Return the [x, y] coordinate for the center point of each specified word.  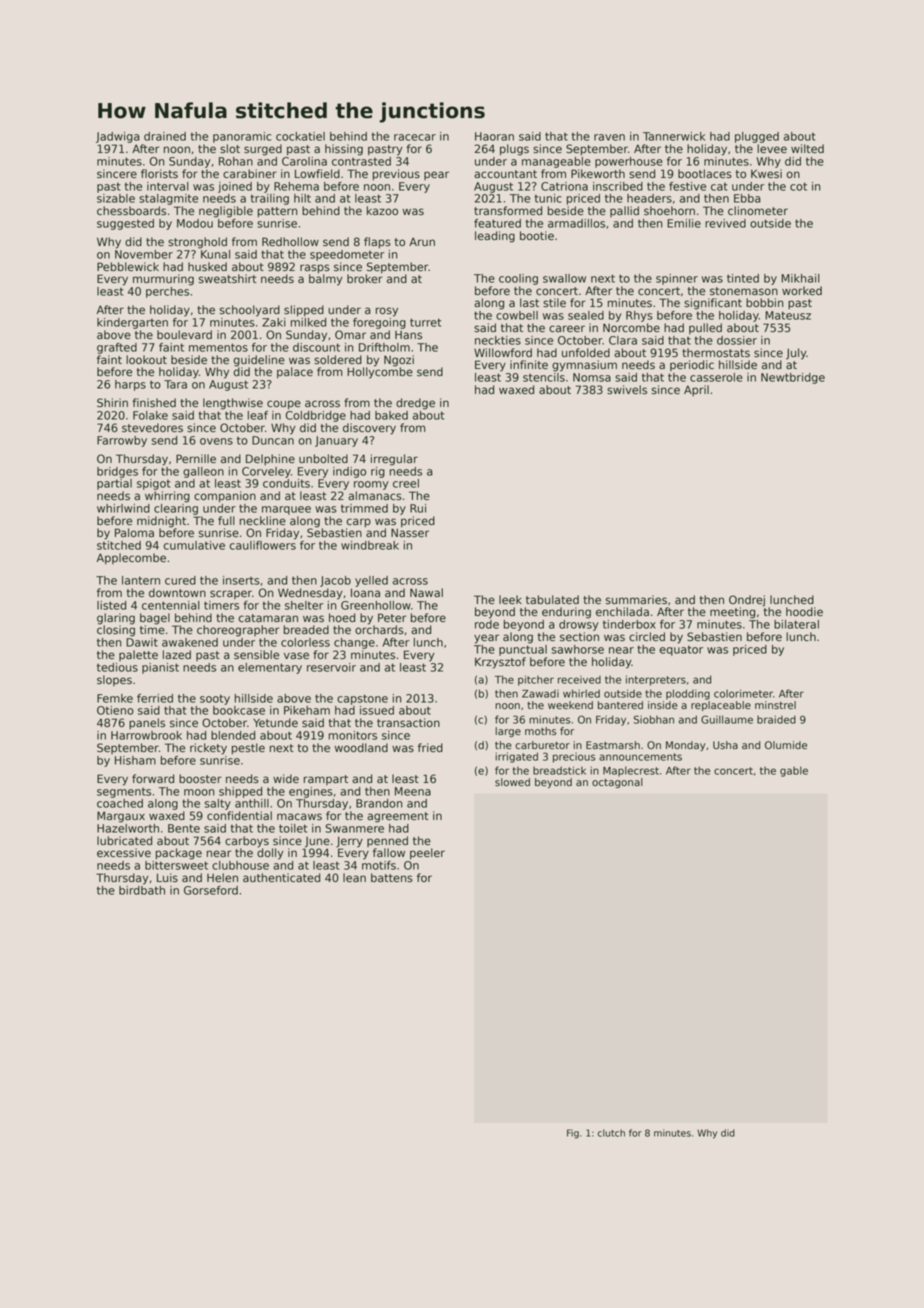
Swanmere [354, 828]
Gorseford [211, 890]
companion [225, 497]
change [354, 643]
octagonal [617, 783]
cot [798, 186]
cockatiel [300, 136]
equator [681, 650]
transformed [508, 211]
